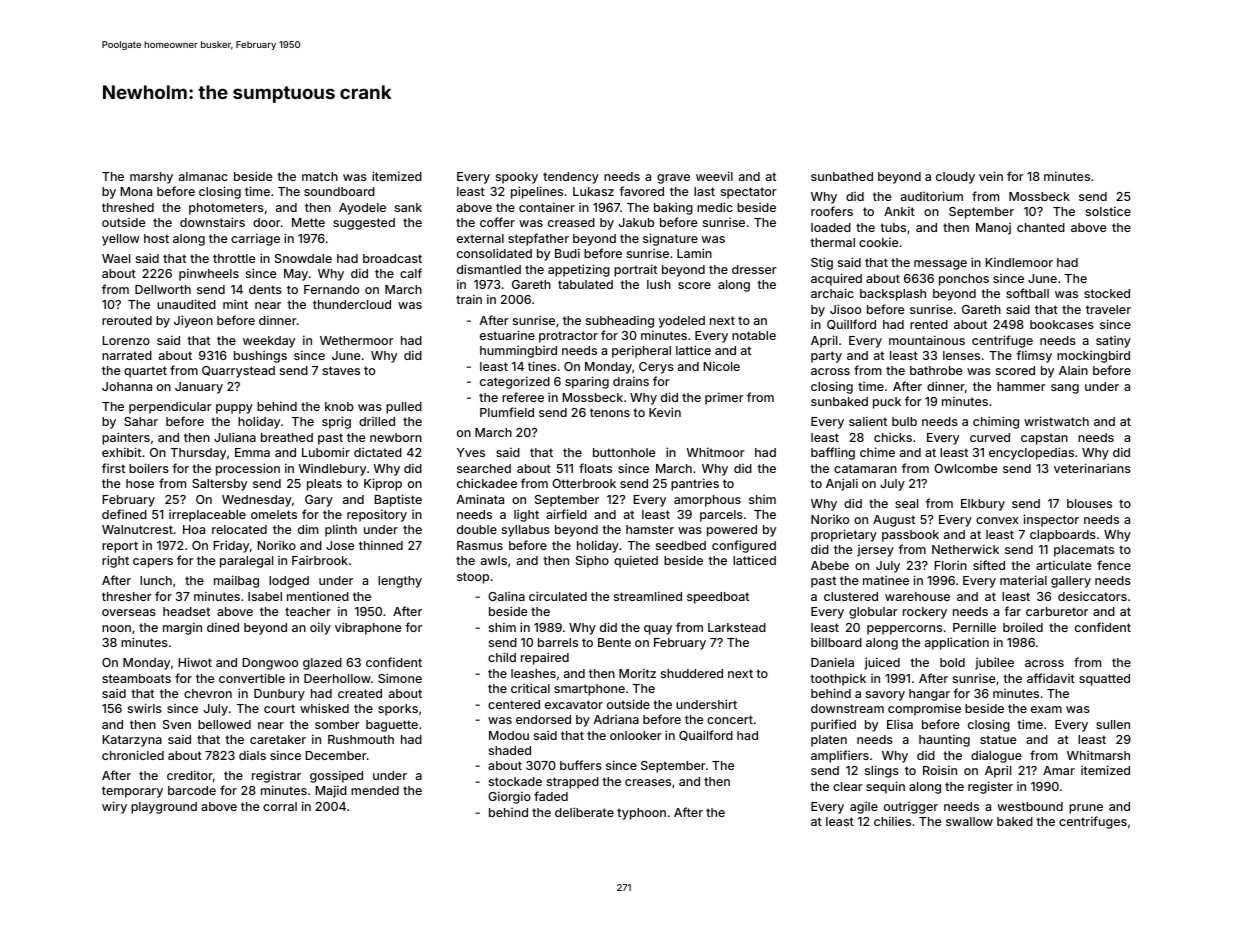 The height and width of the screenshot is (952, 1233). What do you see at coordinates (593, 191) in the screenshot?
I see `Lukasz` at bounding box center [593, 191].
